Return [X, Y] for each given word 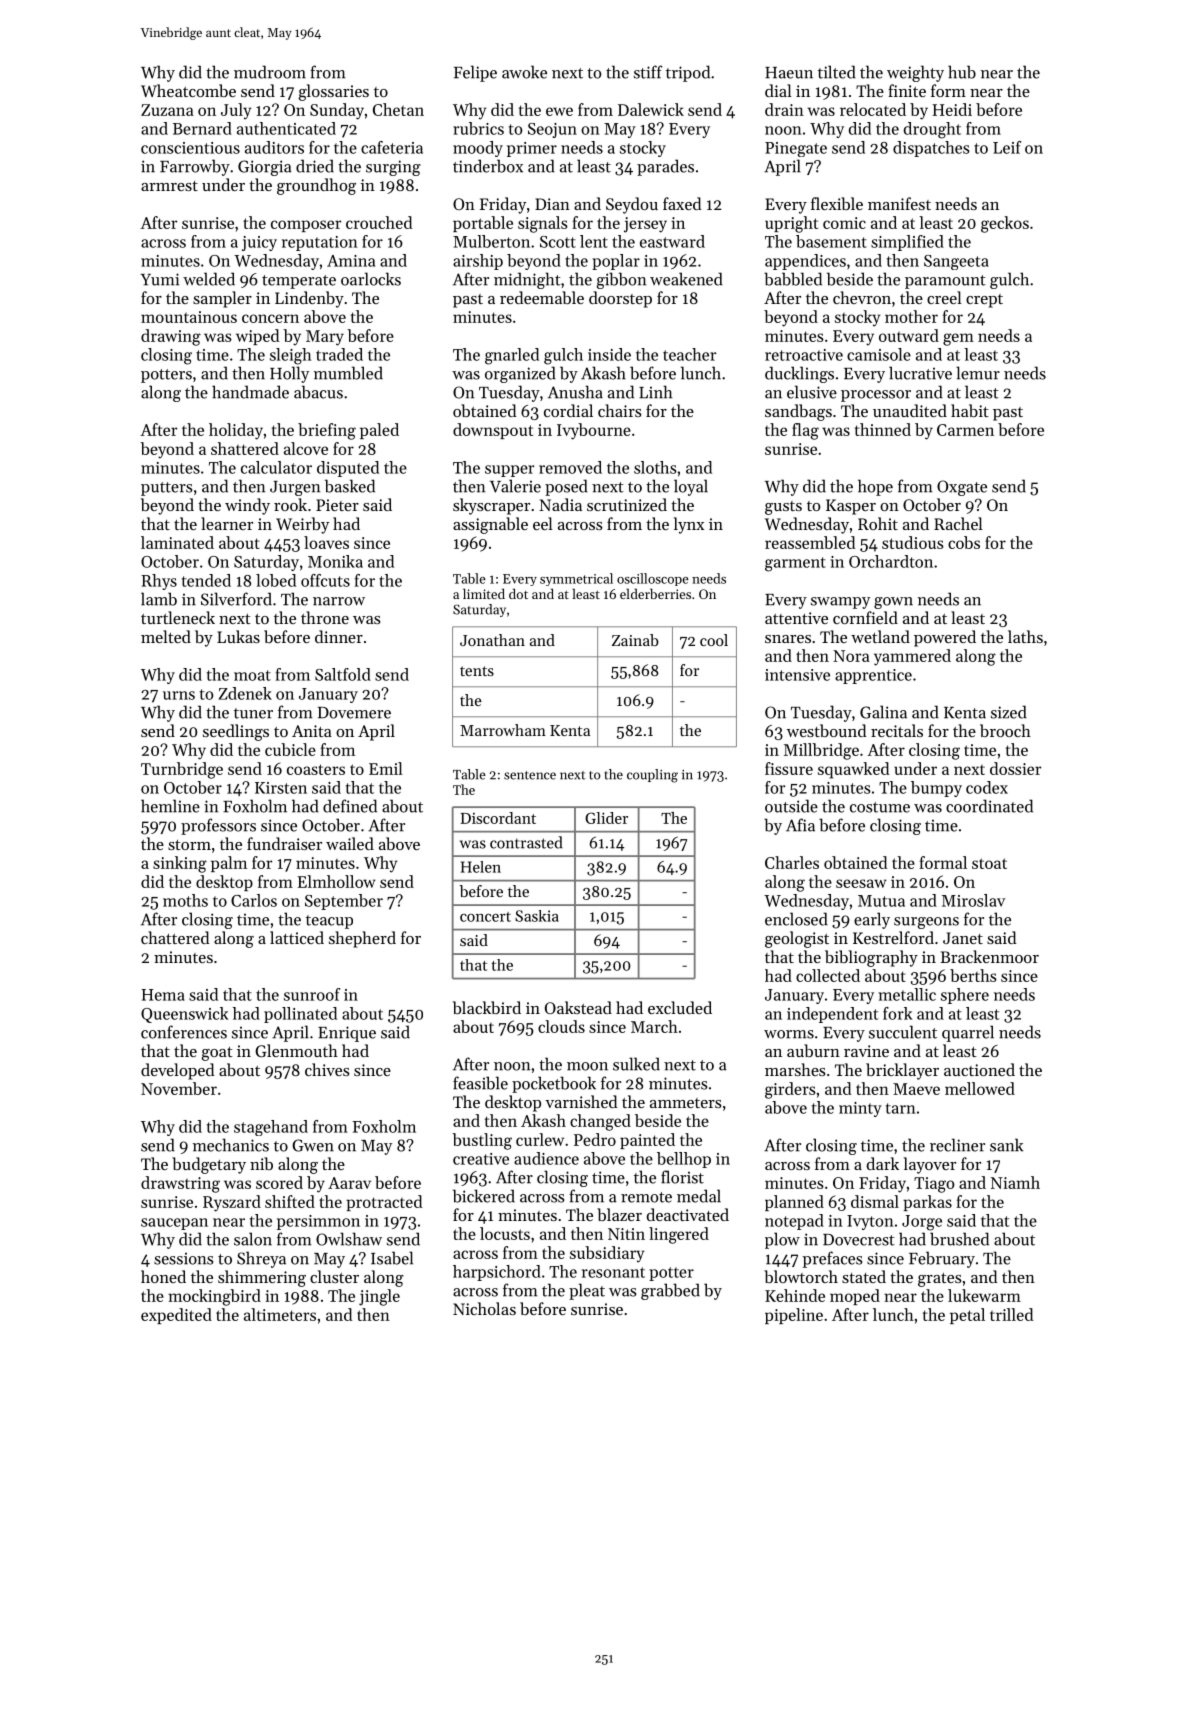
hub [962, 72]
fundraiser [284, 843]
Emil [386, 768]
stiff [648, 72]
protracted [384, 1203]
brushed [959, 1239]
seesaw [861, 883]
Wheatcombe [188, 90]
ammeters [686, 1103]
